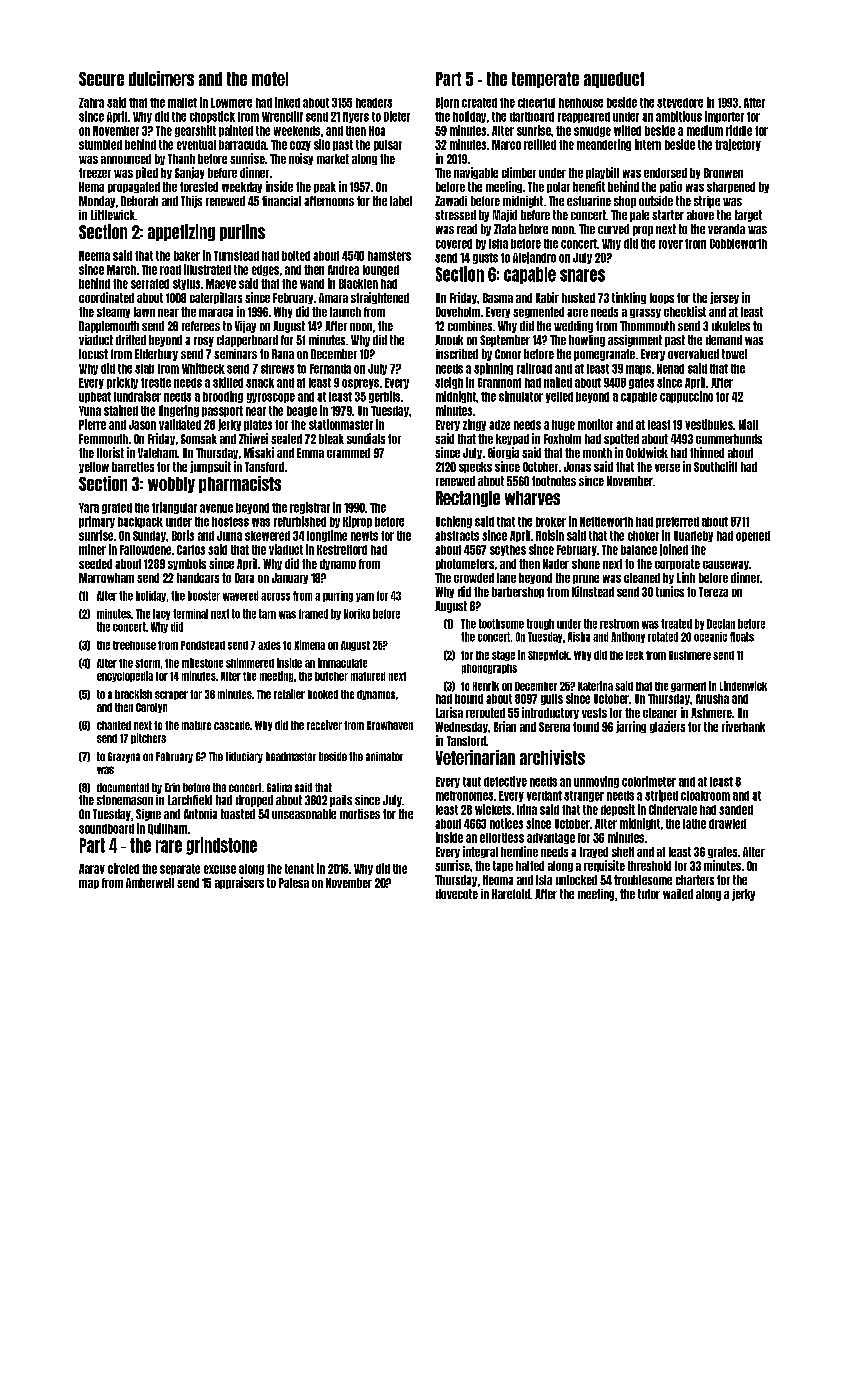 The width and height of the screenshot is (849, 1400). Describe the element at coordinates (614, 80) in the screenshot. I see `aqueduct` at that location.
